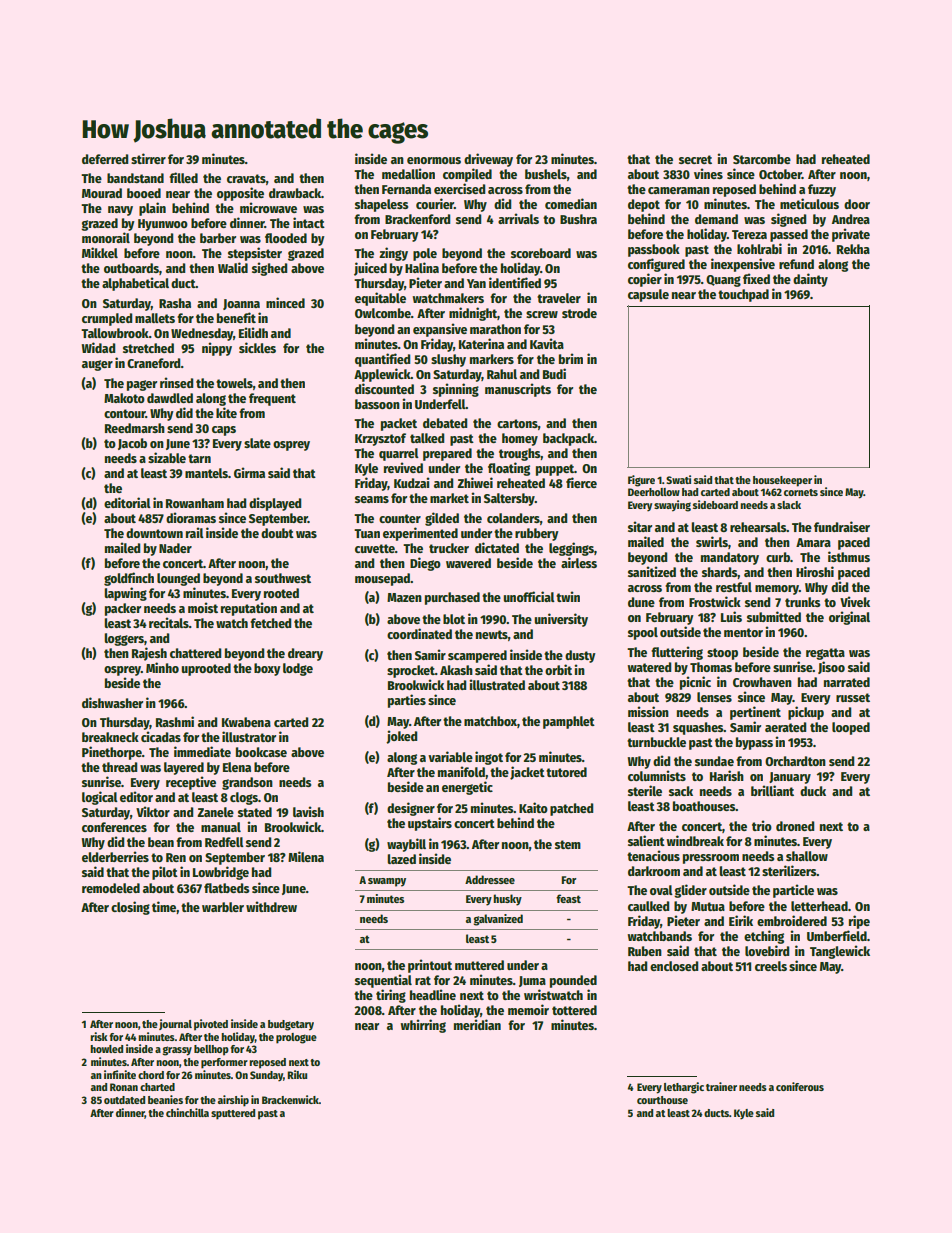  I want to click on driveway, so click(488, 160).
